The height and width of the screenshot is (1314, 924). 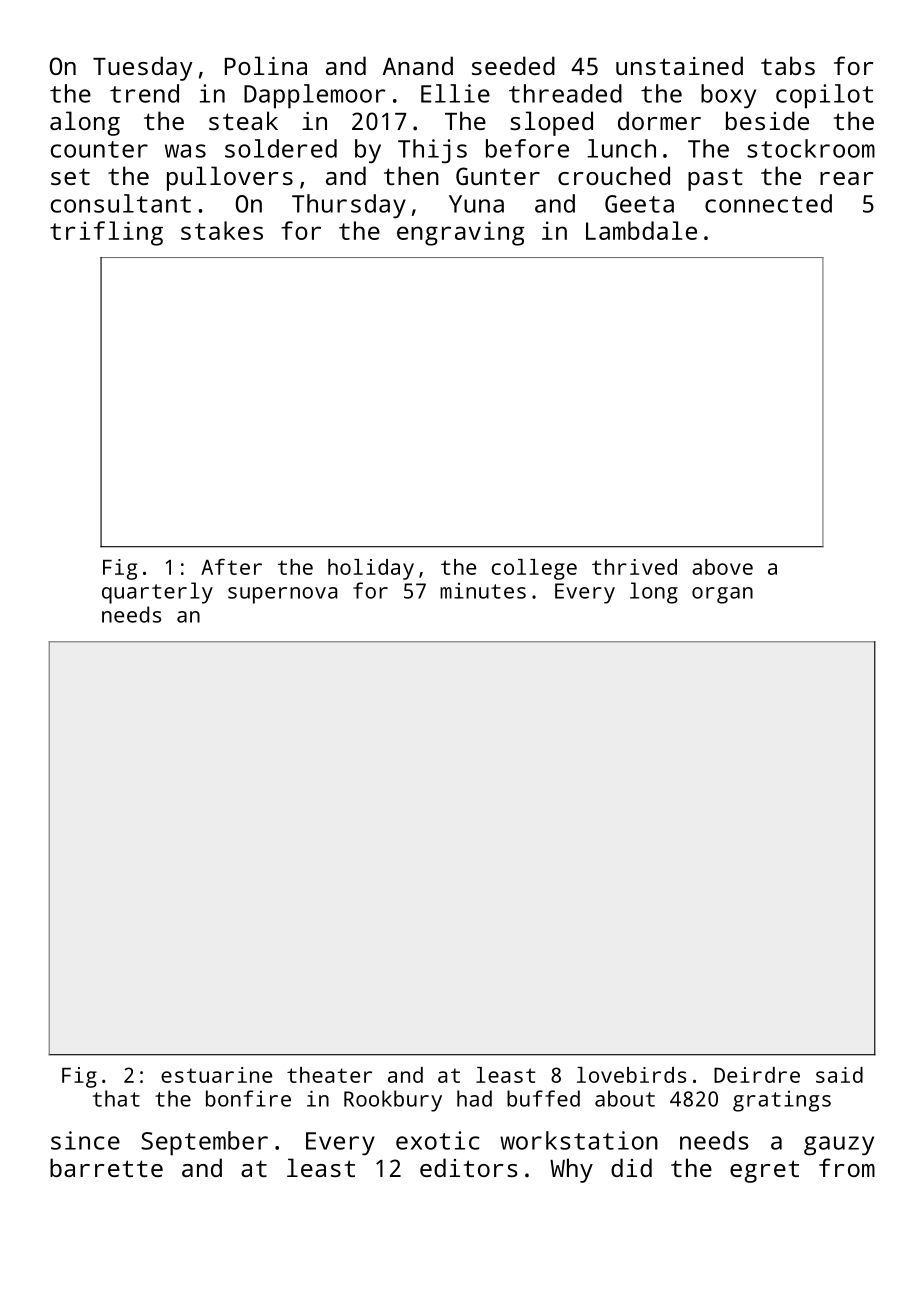 I want to click on engraving, so click(x=460, y=233).
